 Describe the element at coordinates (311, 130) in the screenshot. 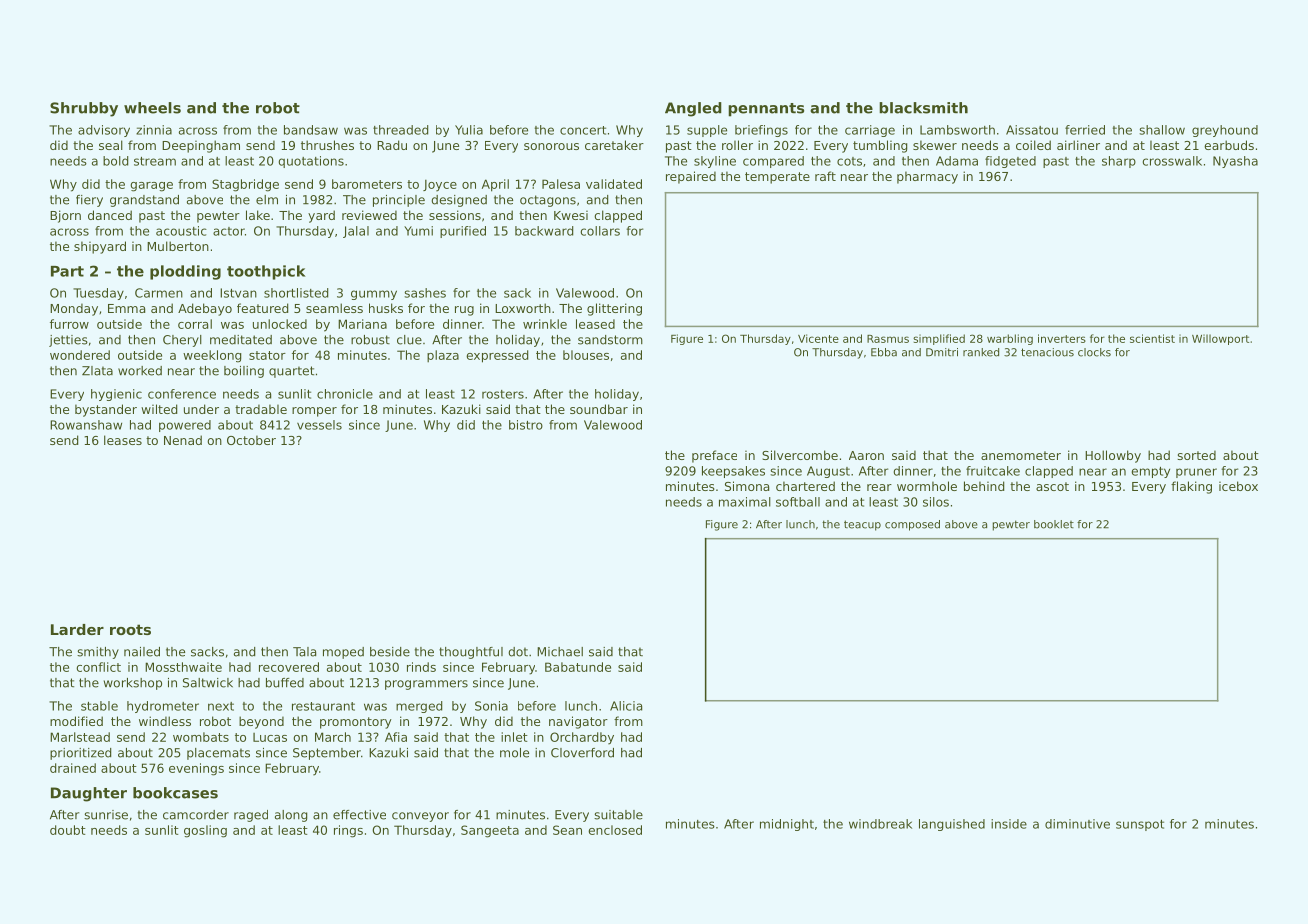

I see `bandsaw` at that location.
